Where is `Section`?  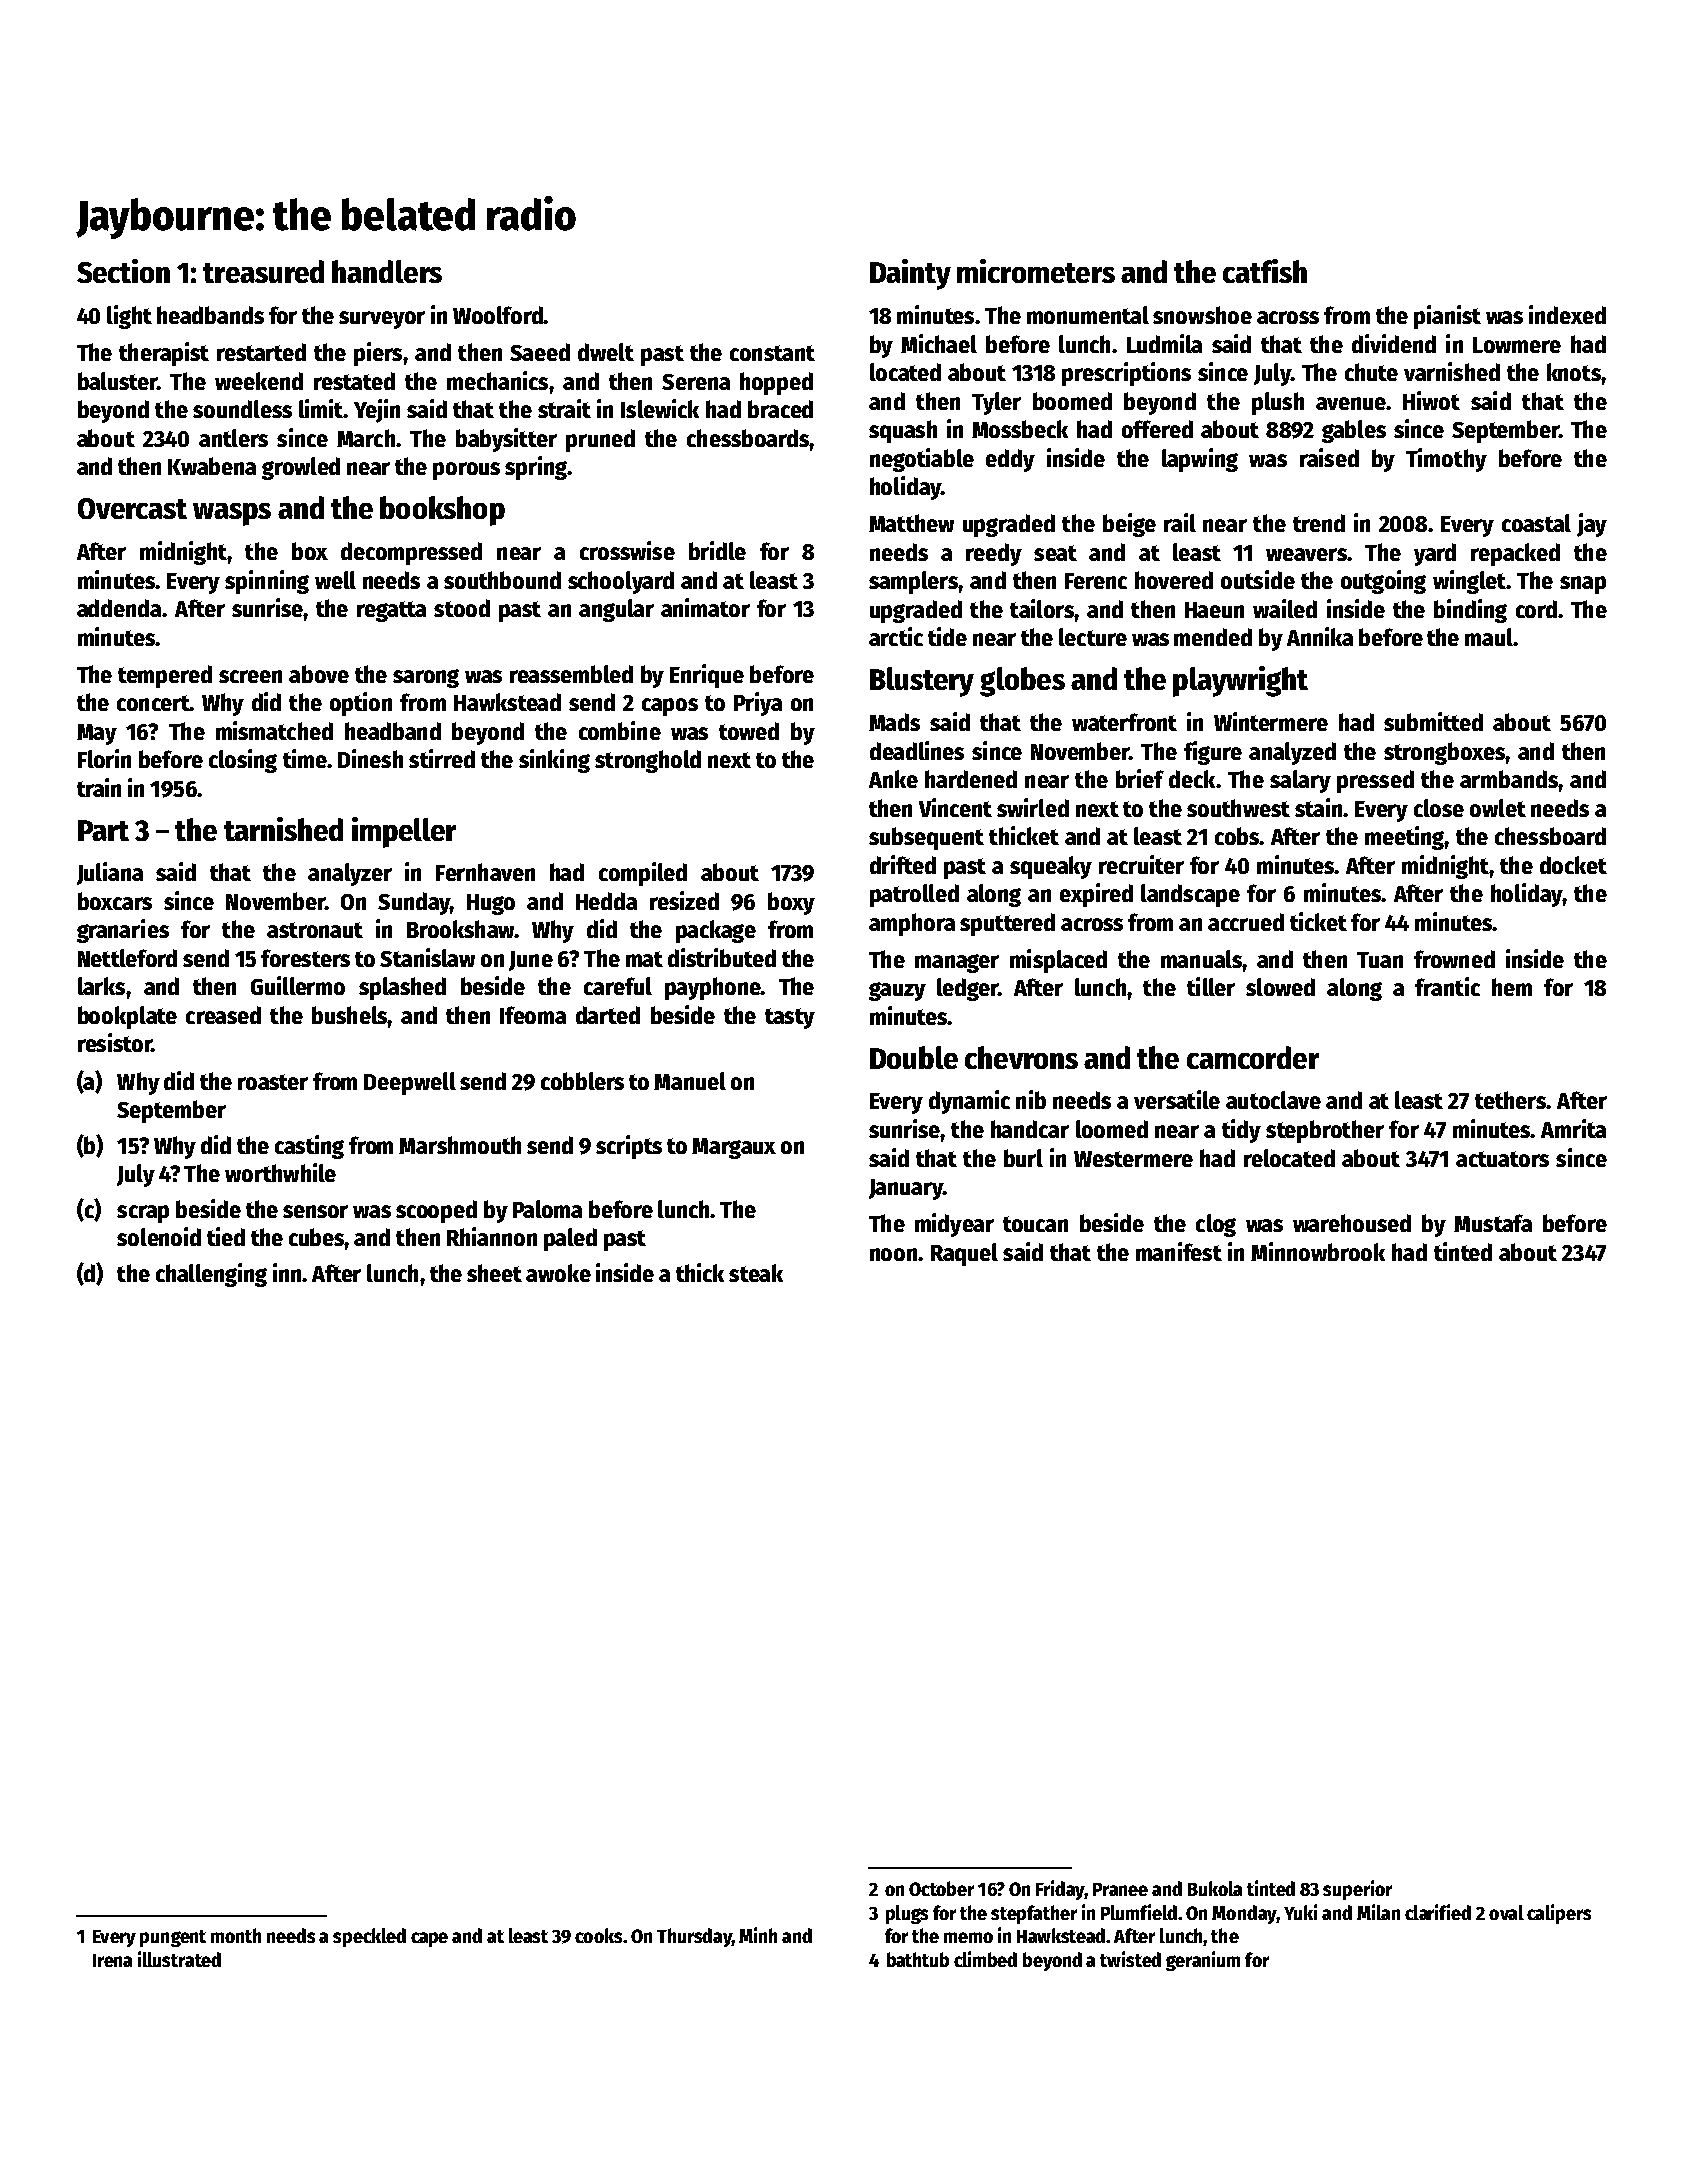
Section is located at coordinates (123, 271).
